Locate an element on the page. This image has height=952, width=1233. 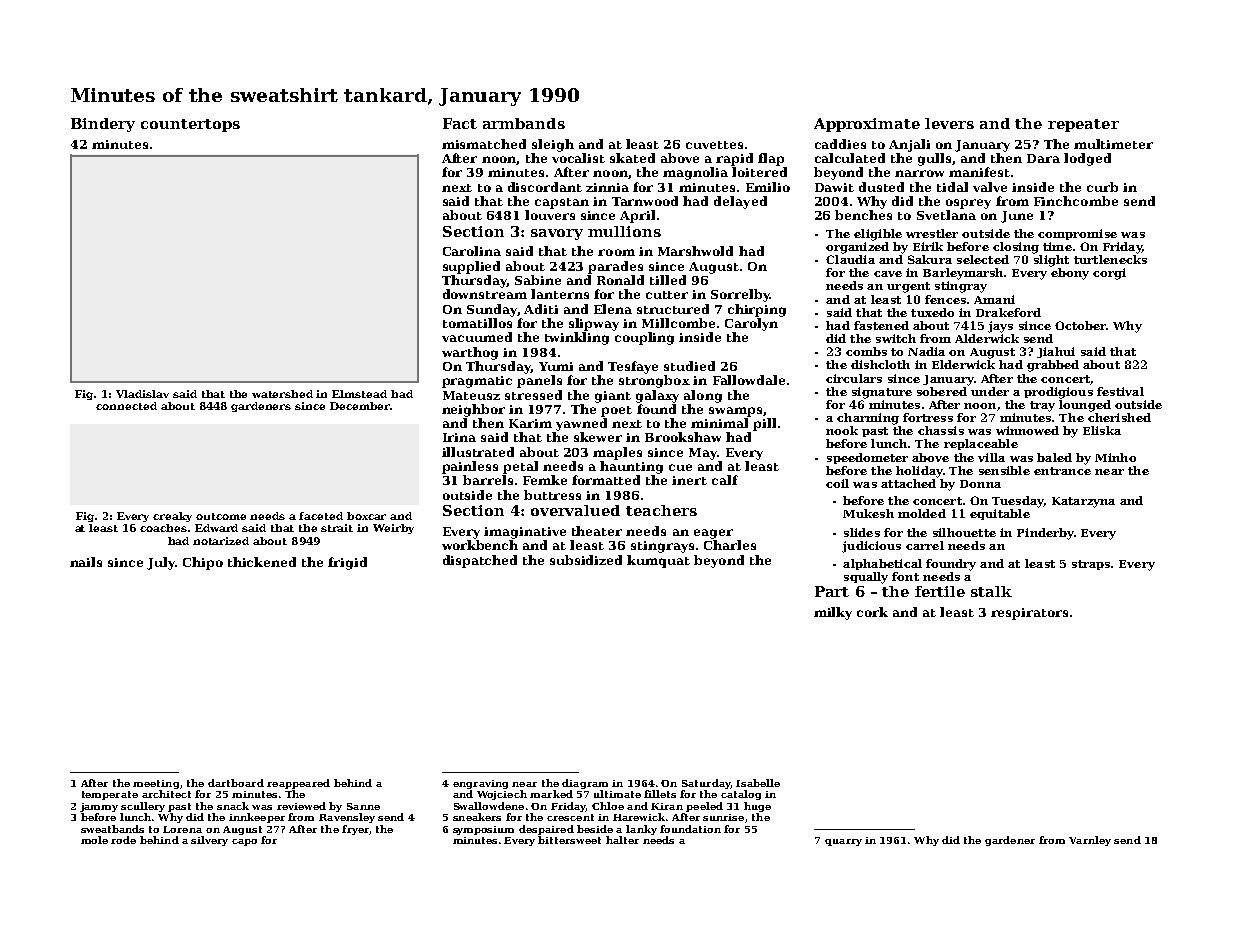
pill is located at coordinates (764, 424).
